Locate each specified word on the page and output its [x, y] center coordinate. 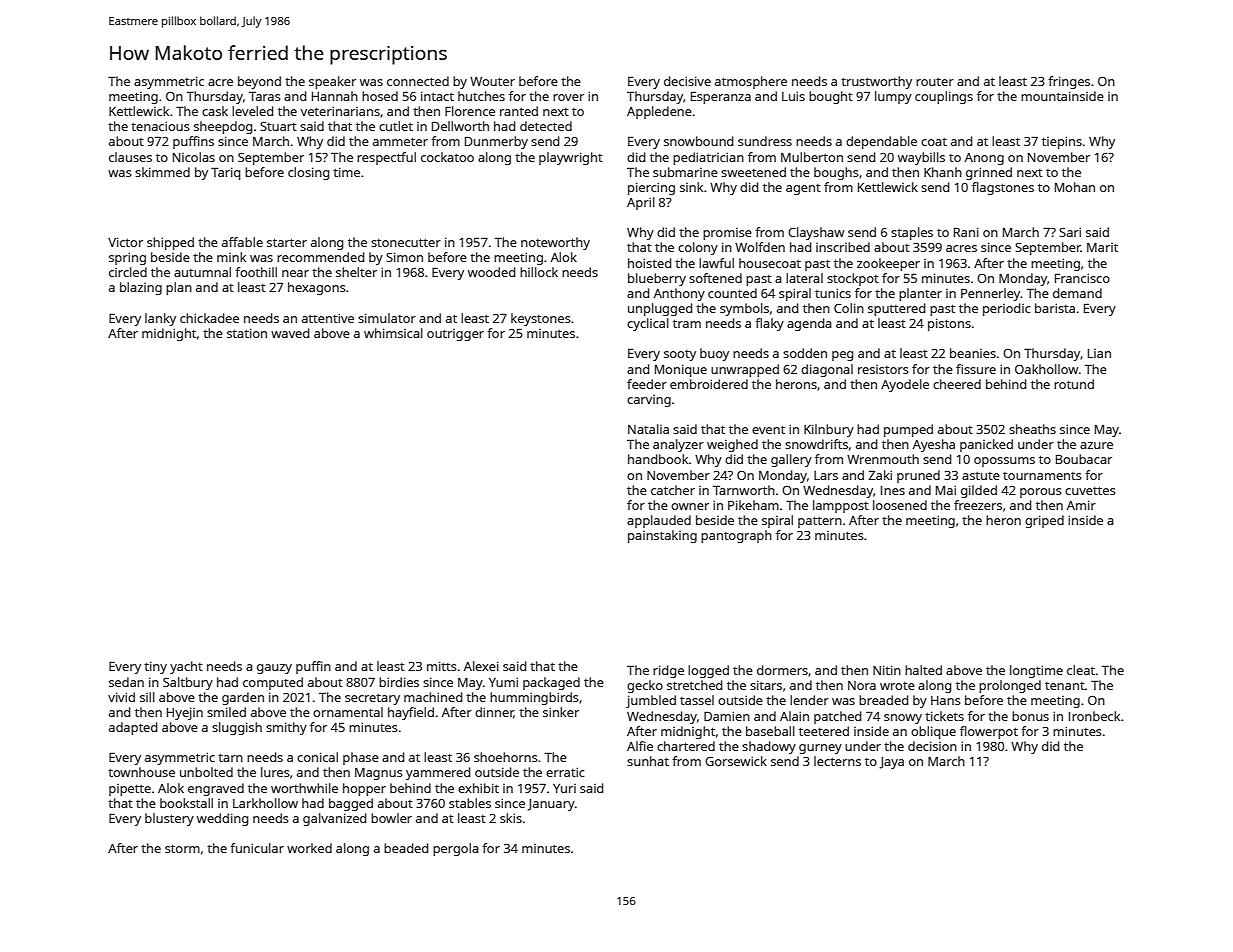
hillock [539, 272]
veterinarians [340, 111]
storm [182, 848]
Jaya [891, 763]
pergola [456, 849]
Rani [966, 232]
